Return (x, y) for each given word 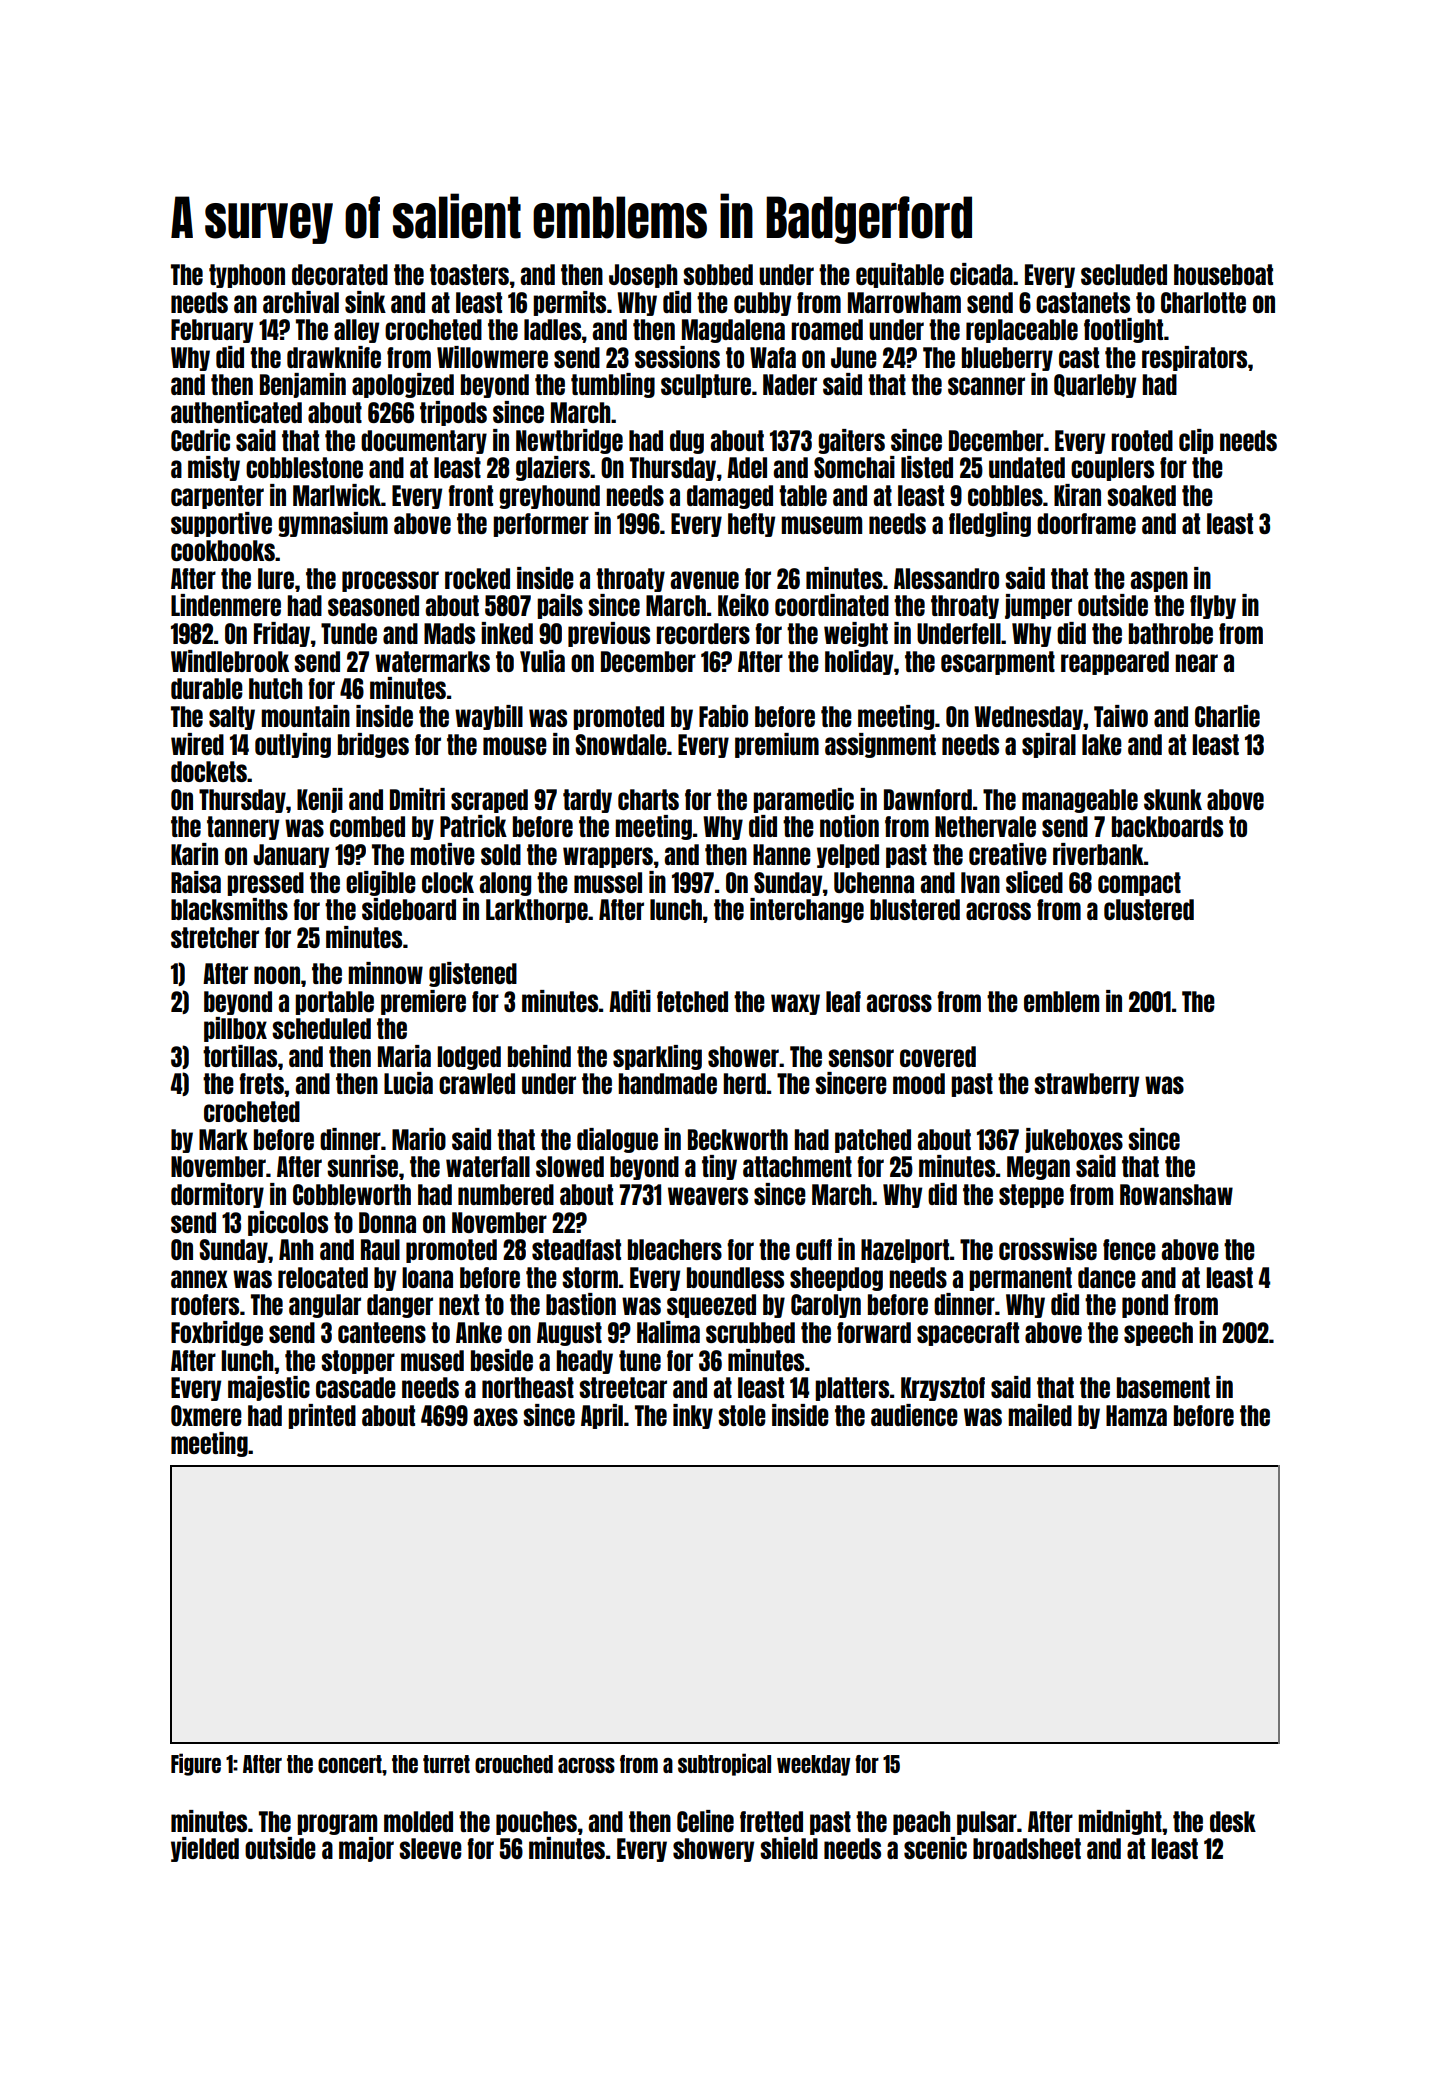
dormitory (217, 1195)
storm (590, 1277)
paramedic (803, 800)
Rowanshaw (1176, 1194)
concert (350, 1764)
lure (276, 578)
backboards (1167, 826)
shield (789, 1848)
